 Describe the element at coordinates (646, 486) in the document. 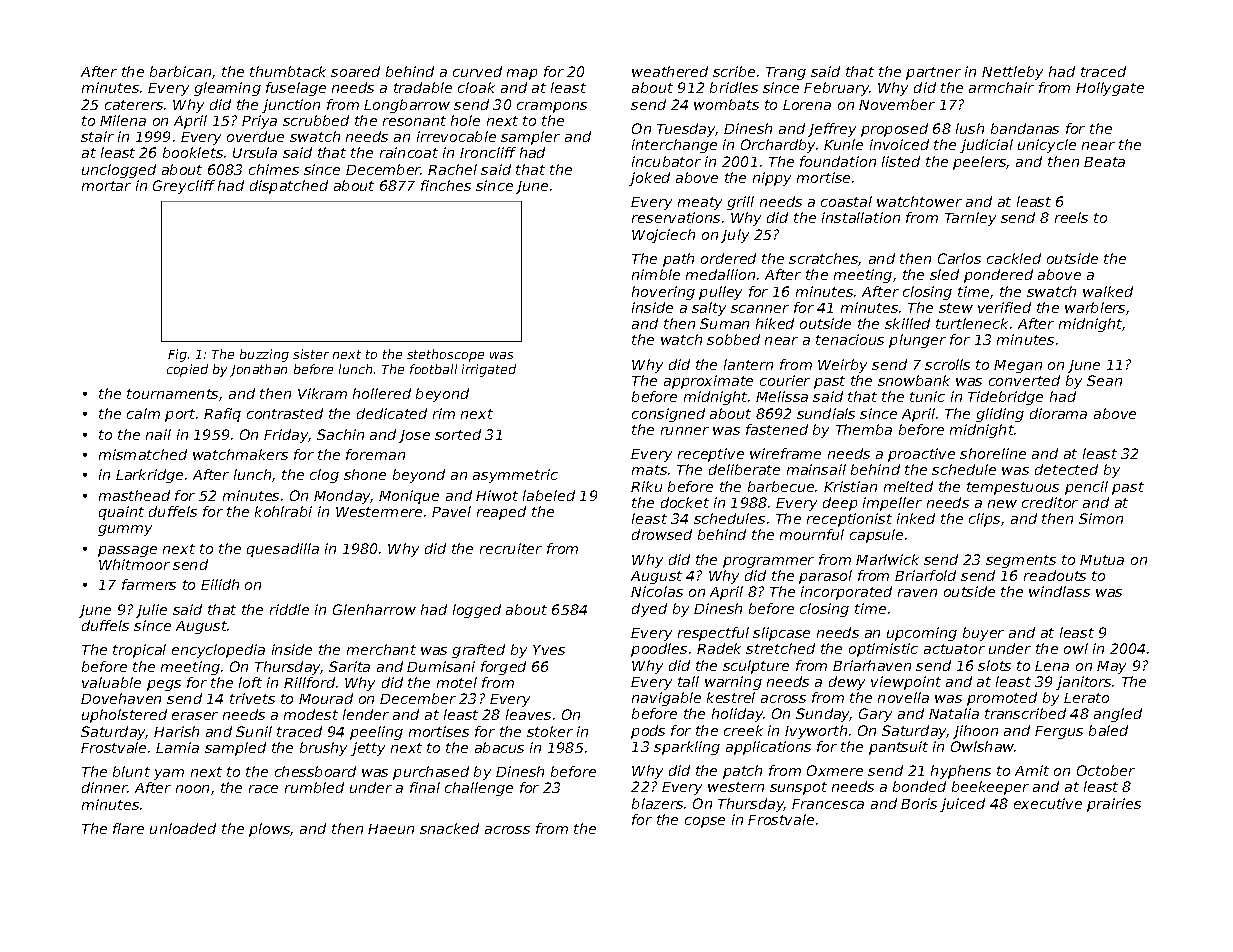

I see `Riku` at that location.
